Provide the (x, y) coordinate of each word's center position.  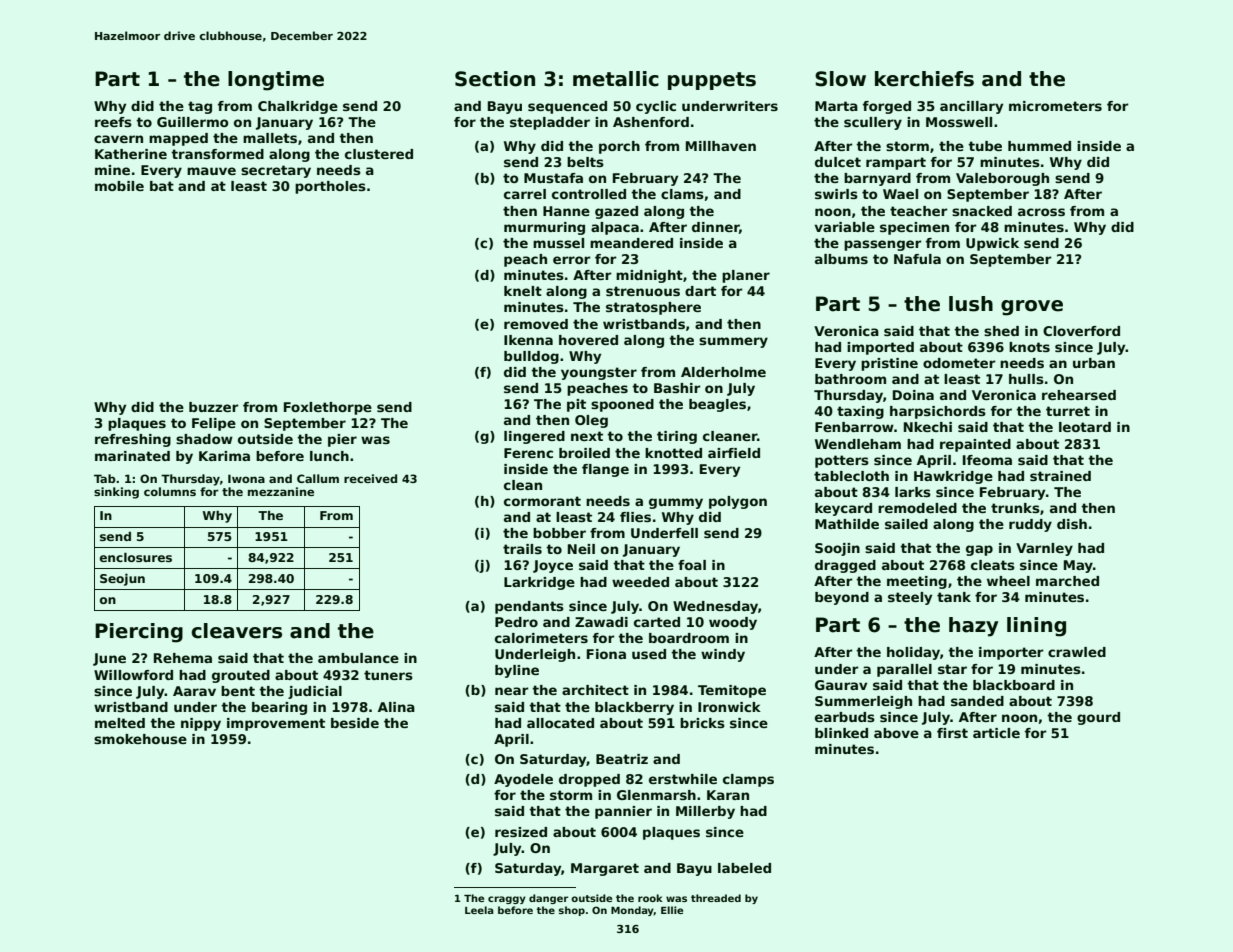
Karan (728, 795)
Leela (479, 910)
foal (692, 565)
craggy (507, 900)
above (896, 733)
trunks (1015, 508)
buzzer (214, 407)
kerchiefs (924, 79)
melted (120, 723)
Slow (840, 79)
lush (971, 304)
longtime (276, 81)
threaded (716, 898)
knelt (523, 291)
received (370, 478)
